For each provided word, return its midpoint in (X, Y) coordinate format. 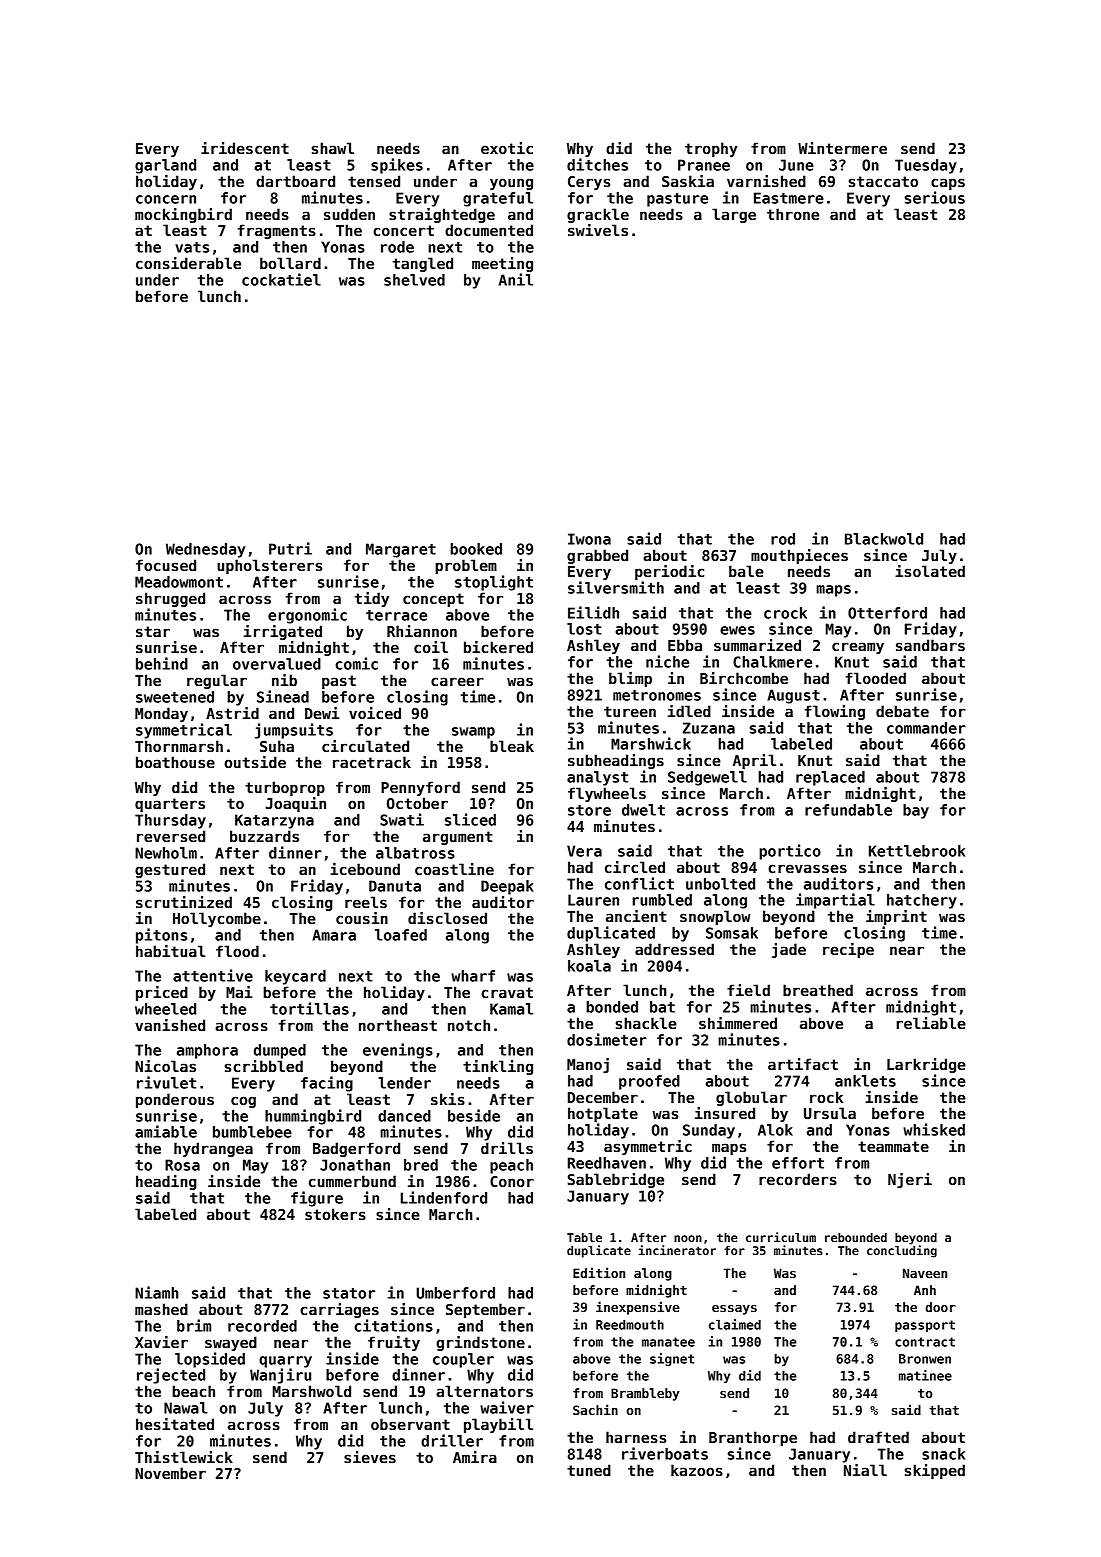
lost (584, 629)
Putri (290, 548)
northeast (398, 1025)
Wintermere (842, 148)
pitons (161, 936)
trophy (711, 149)
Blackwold (884, 539)
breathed (818, 990)
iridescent (245, 148)
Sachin (595, 1409)
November (170, 1473)
